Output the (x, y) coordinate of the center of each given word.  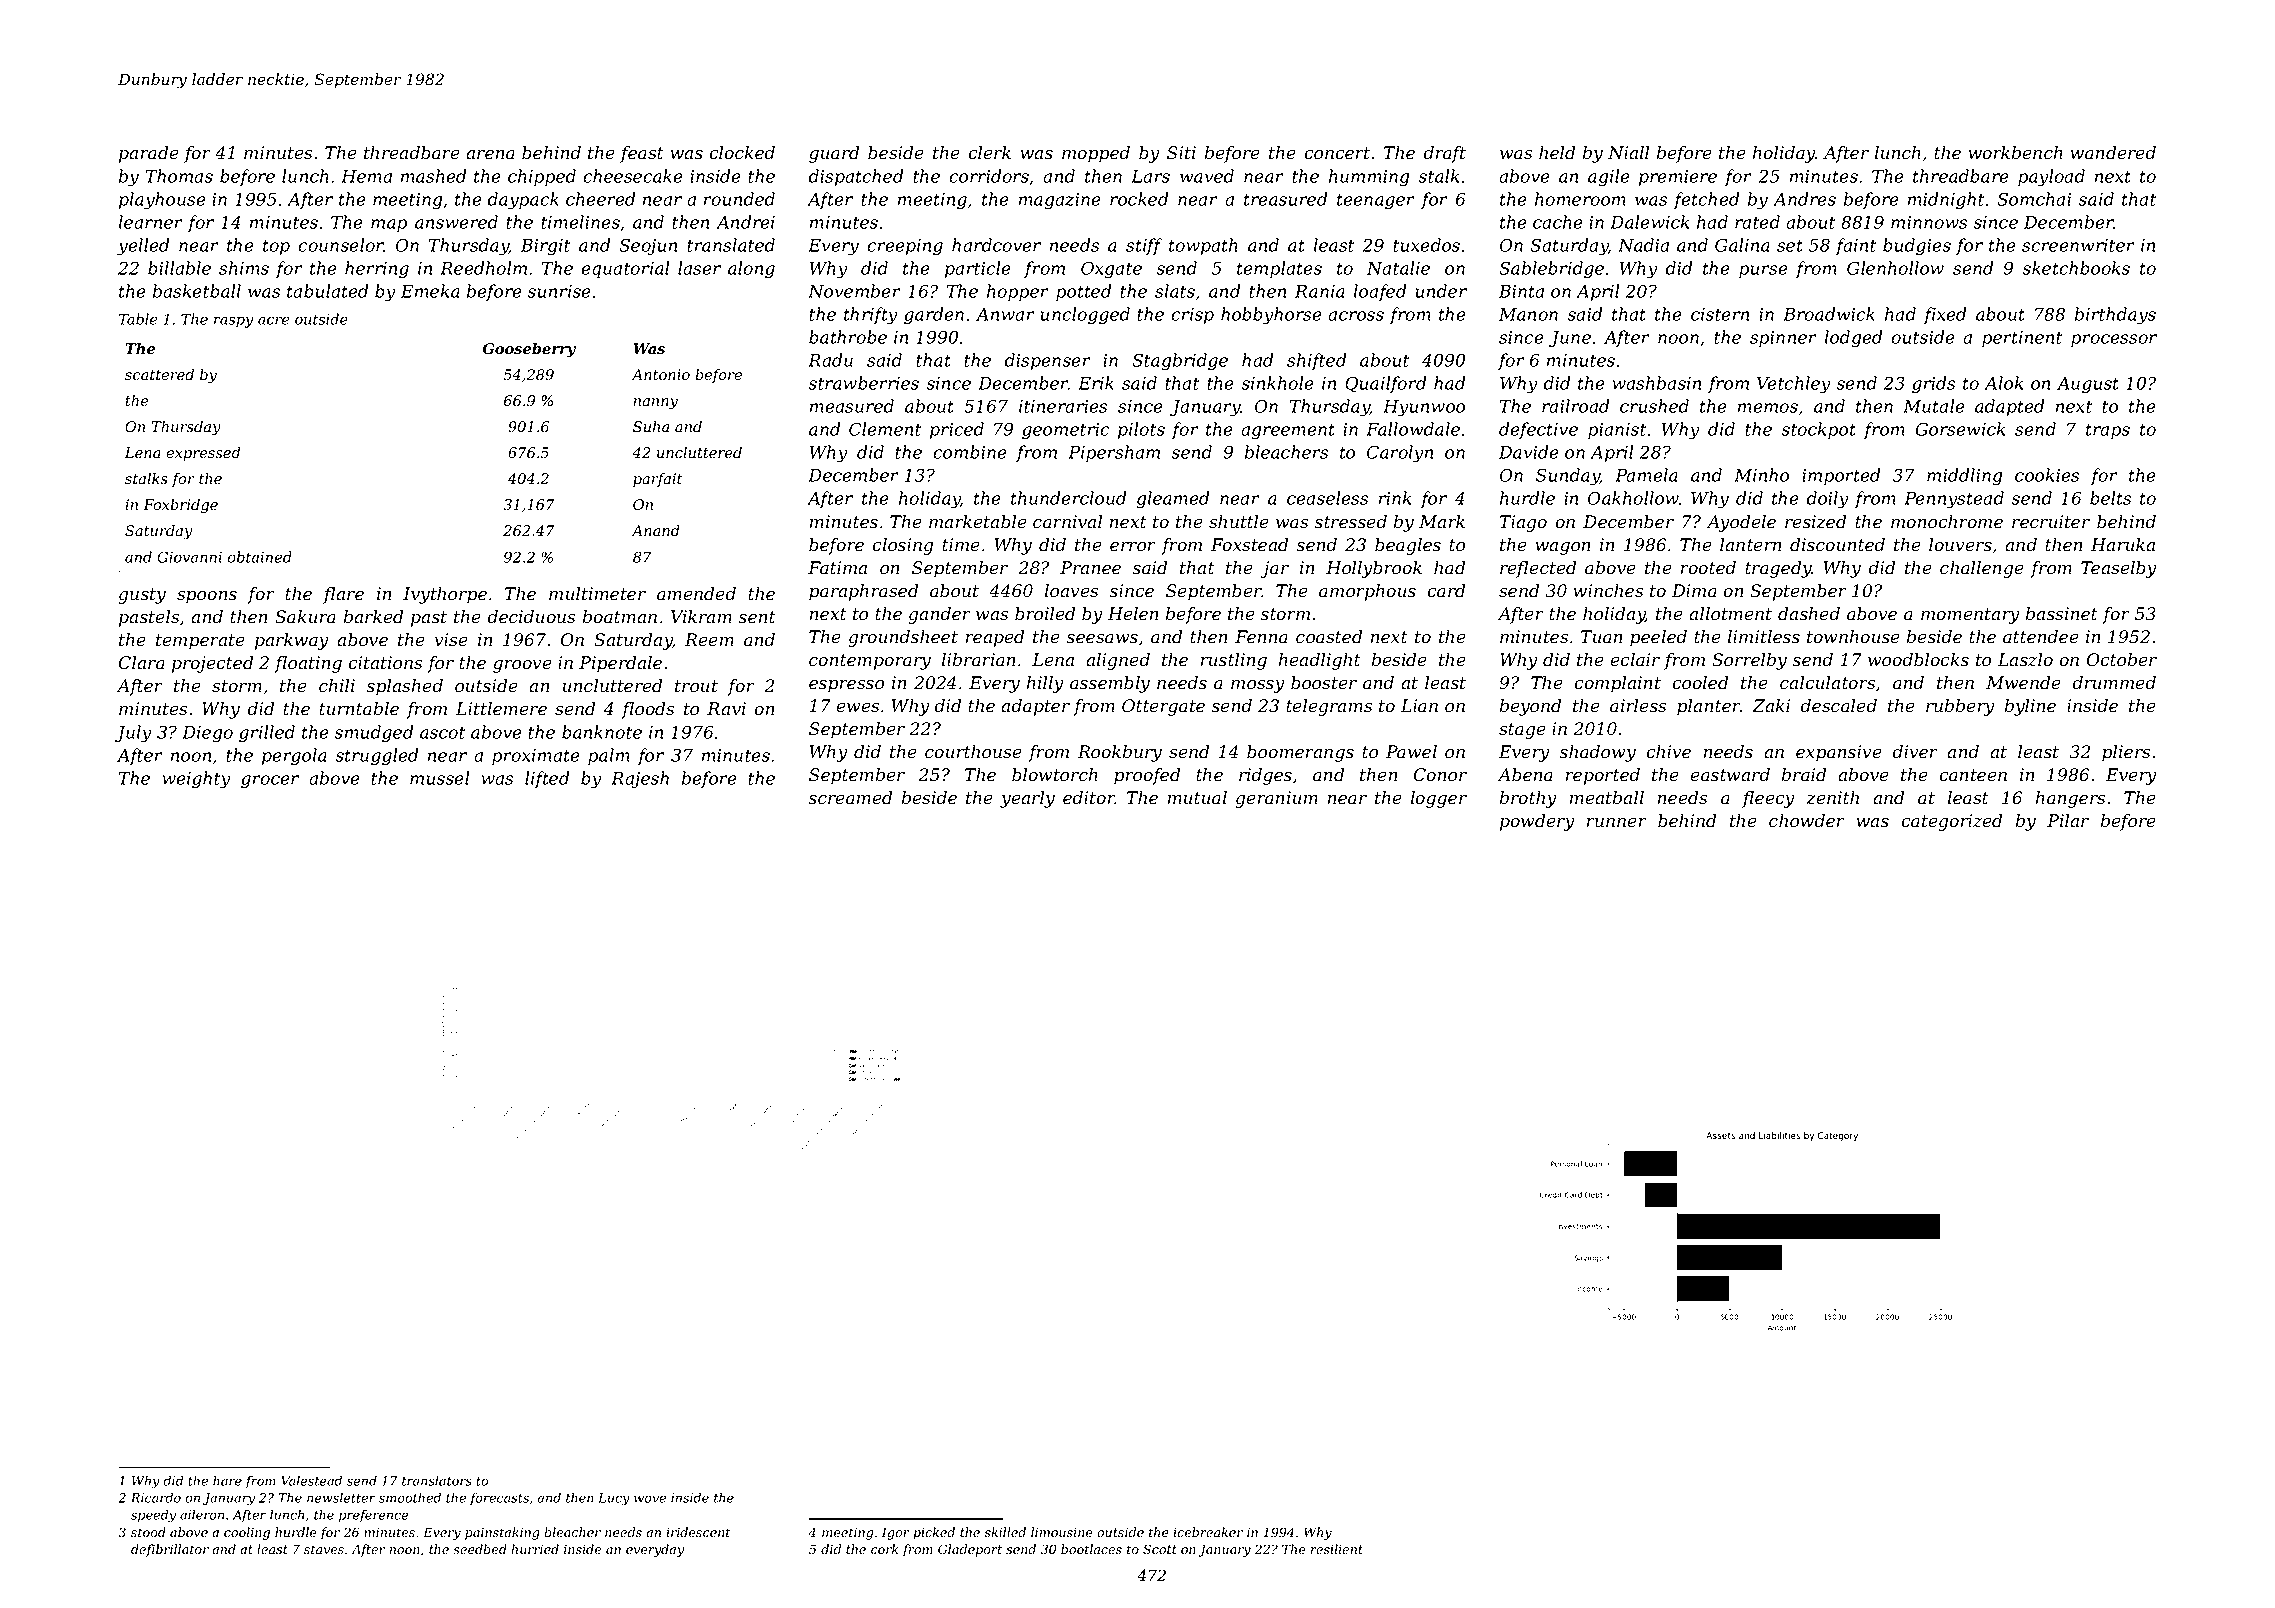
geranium (1276, 799)
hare (227, 1480)
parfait (657, 480)
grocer (270, 782)
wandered (2113, 153)
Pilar (2068, 821)
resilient (1337, 1549)
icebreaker (1208, 1532)
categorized (1951, 822)
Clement (885, 429)
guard (834, 154)
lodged (1853, 339)
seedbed (480, 1549)
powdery (1537, 822)
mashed (433, 176)
